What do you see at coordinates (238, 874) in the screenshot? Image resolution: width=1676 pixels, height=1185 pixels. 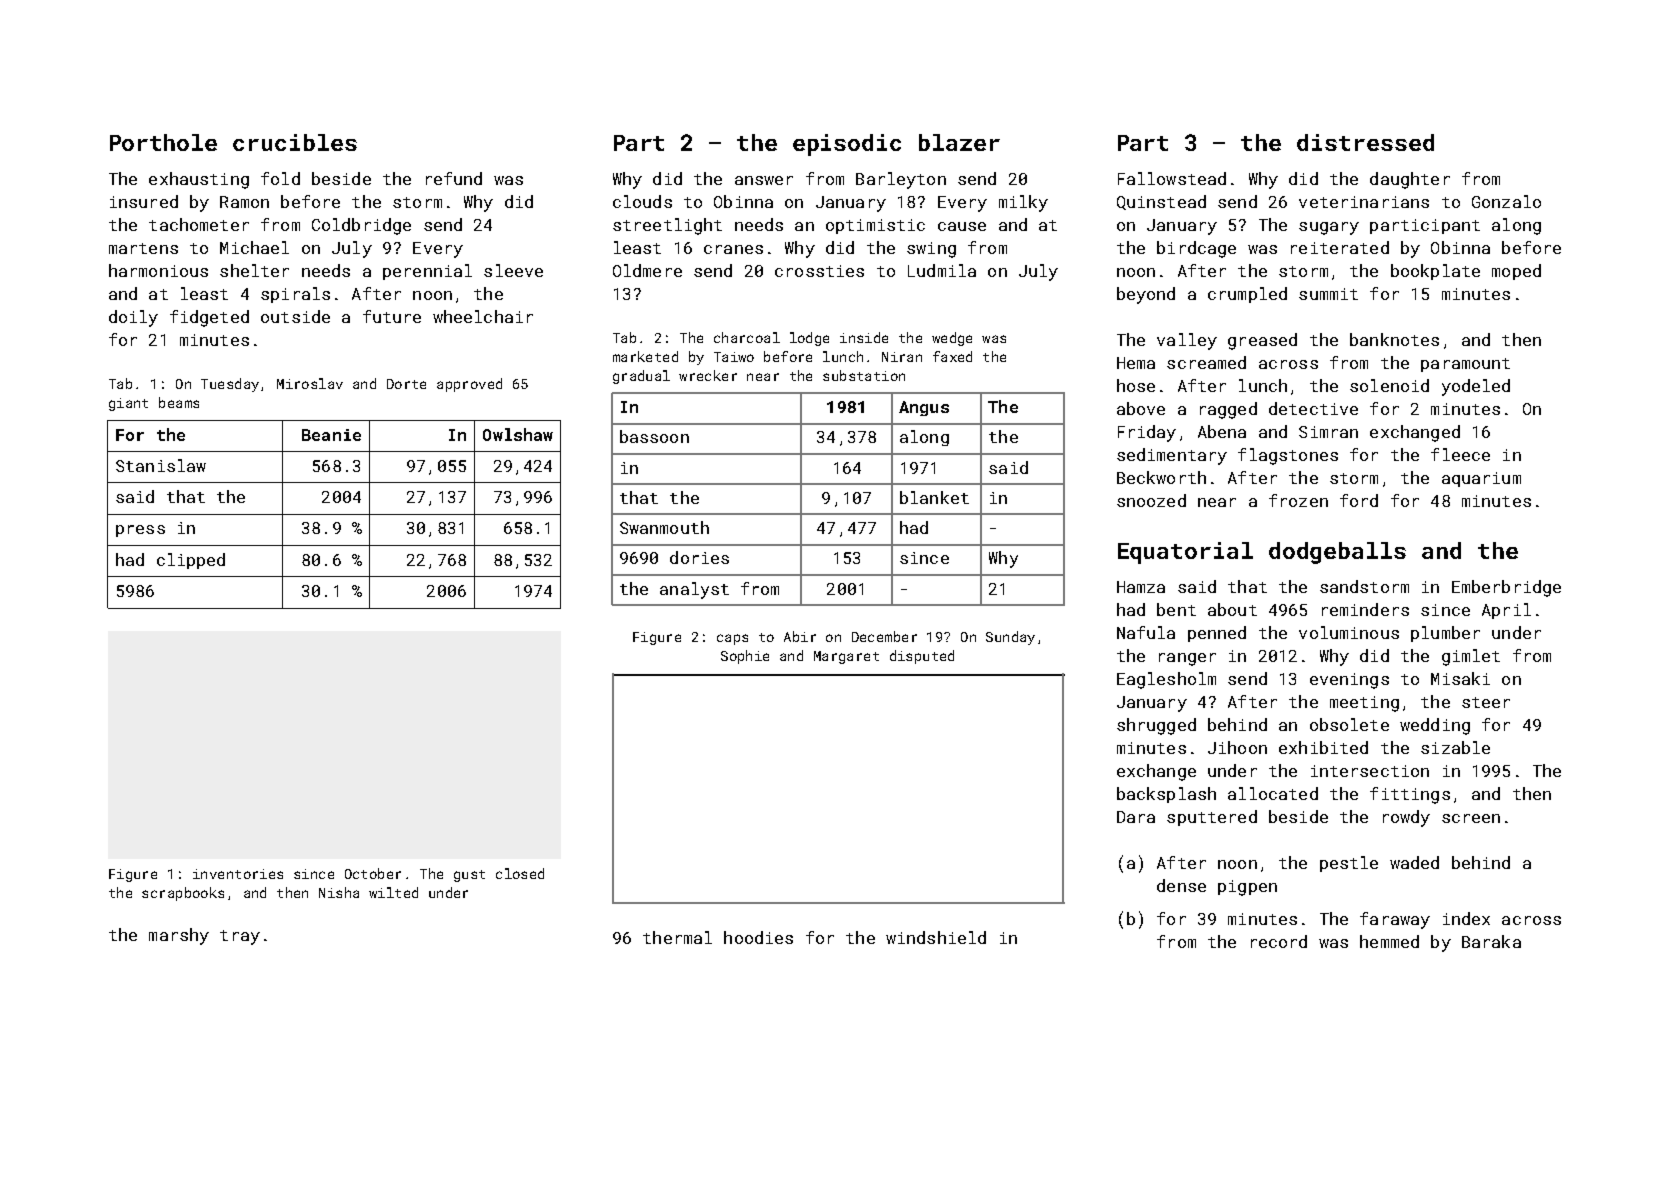 I see `inventories` at bounding box center [238, 874].
